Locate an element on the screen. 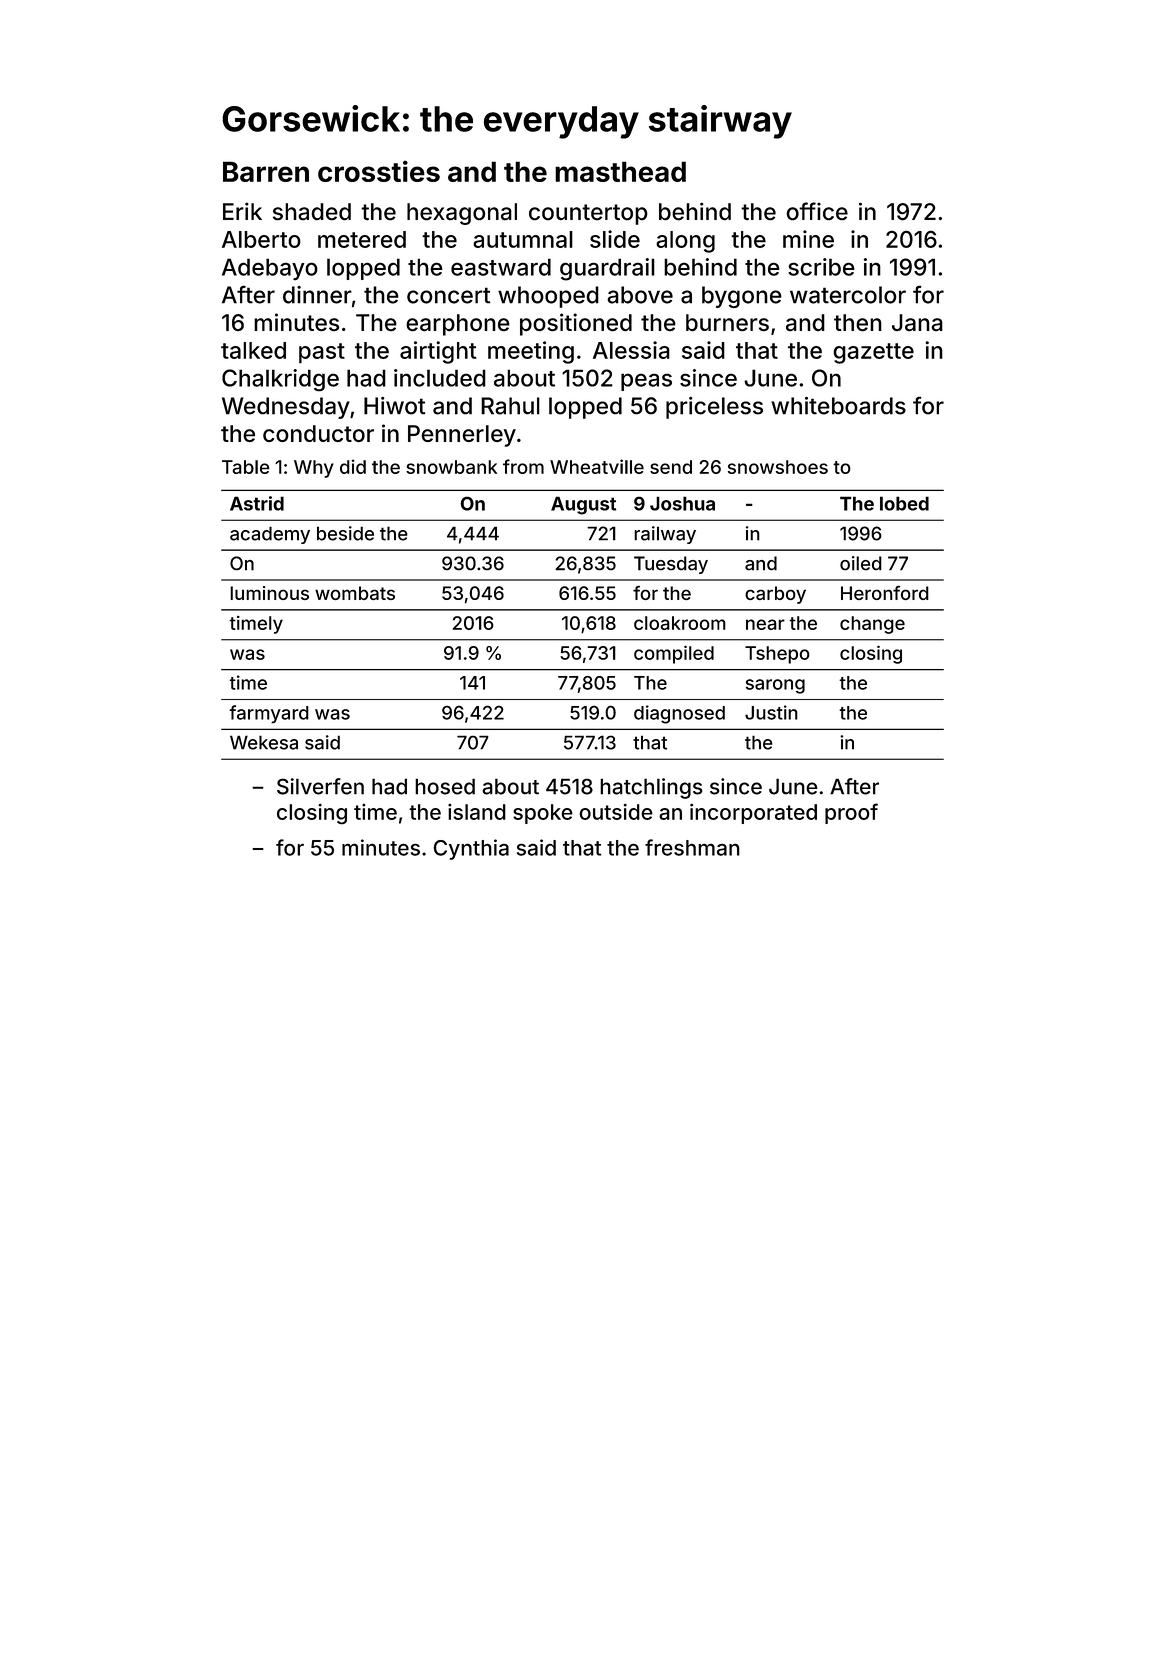 The image size is (1165, 1654). incorporated is located at coordinates (753, 813).
